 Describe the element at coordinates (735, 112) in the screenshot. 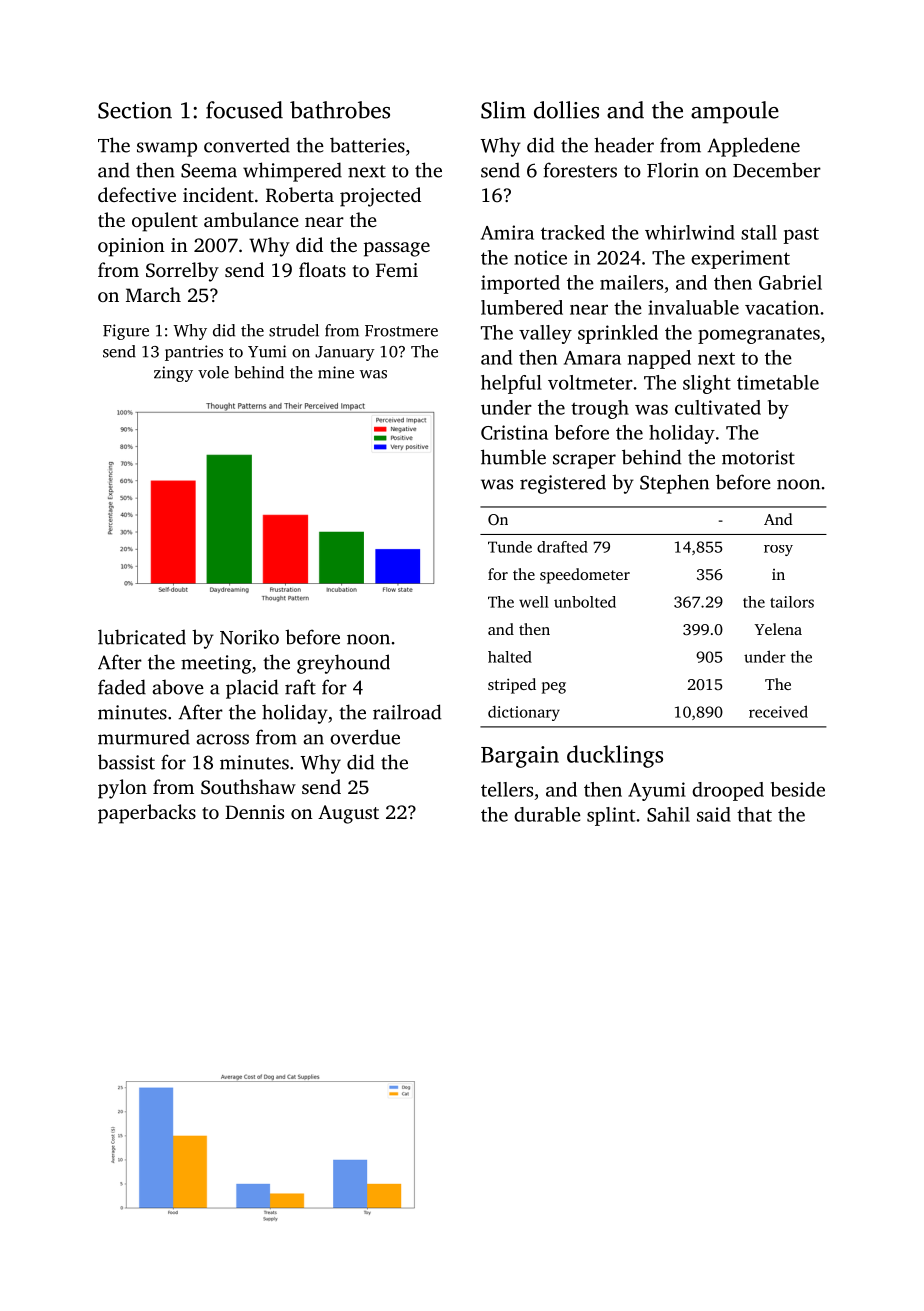

I see `ampoule` at that location.
